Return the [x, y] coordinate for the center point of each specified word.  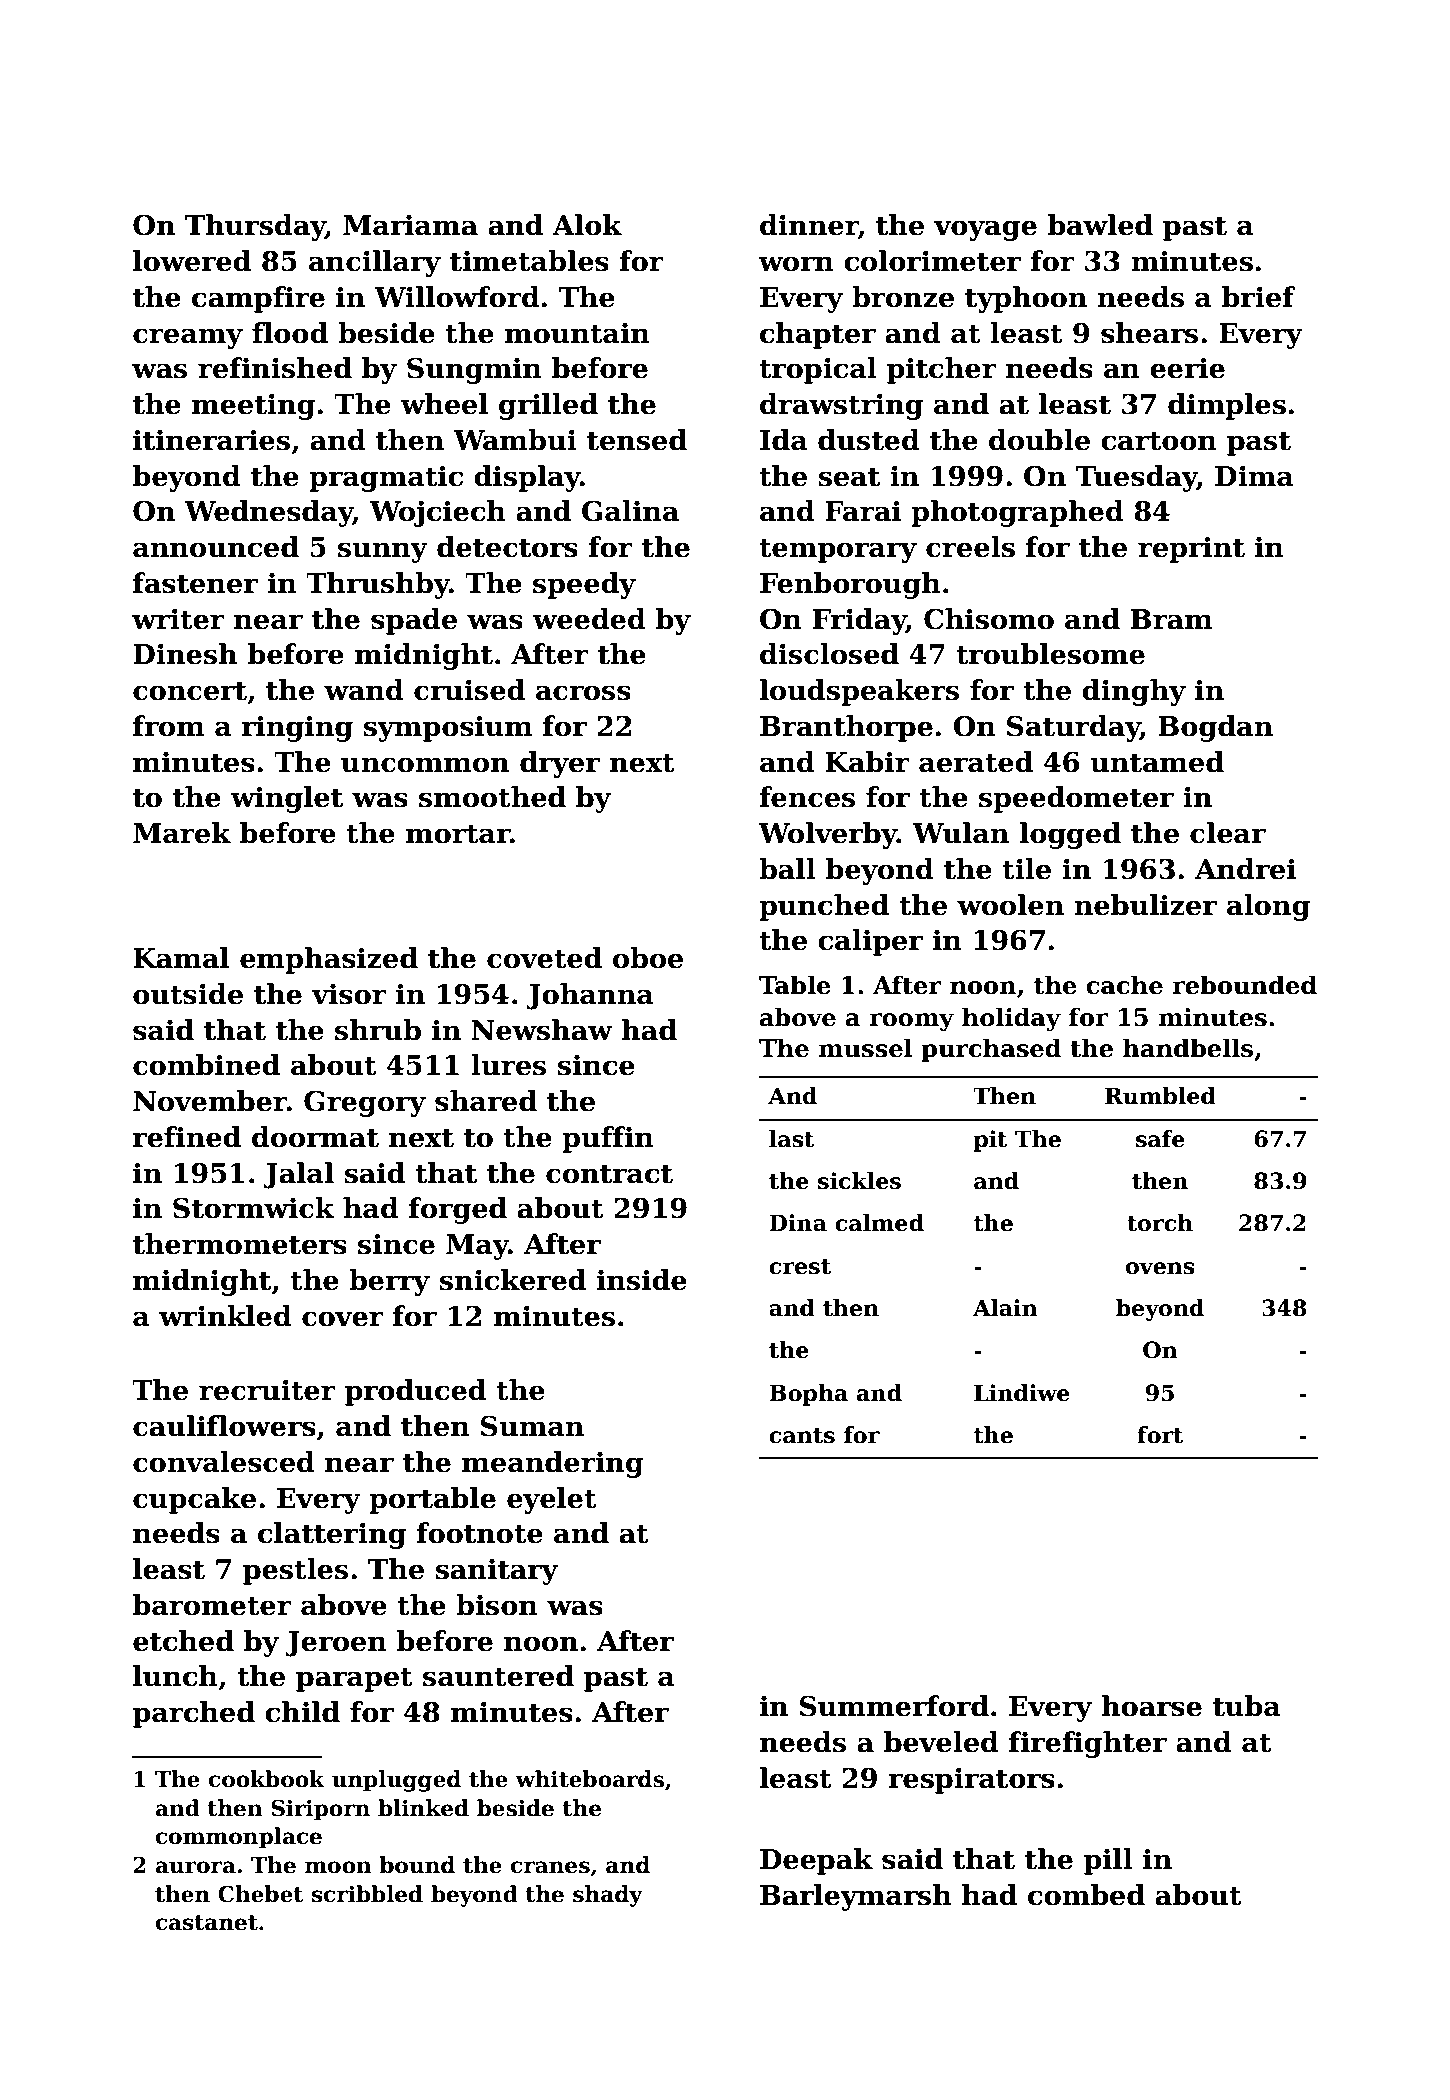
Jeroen [336, 1644]
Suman [532, 1426]
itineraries [211, 440]
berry [389, 1282]
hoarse [1151, 1706]
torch [1160, 1223]
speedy [584, 585]
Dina [798, 1223]
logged [1070, 835]
